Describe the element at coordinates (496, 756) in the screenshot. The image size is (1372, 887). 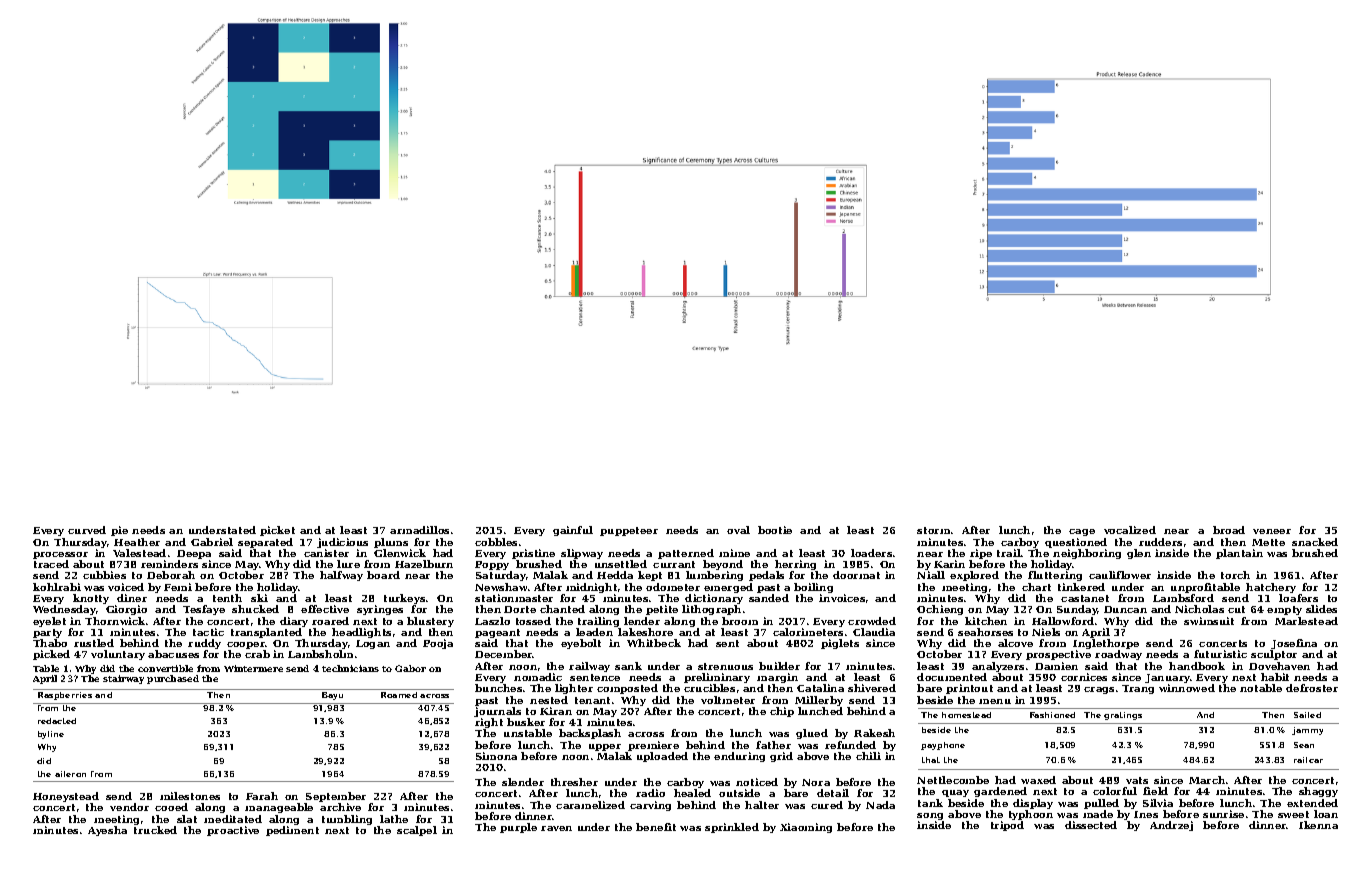
I see `Simona` at that location.
